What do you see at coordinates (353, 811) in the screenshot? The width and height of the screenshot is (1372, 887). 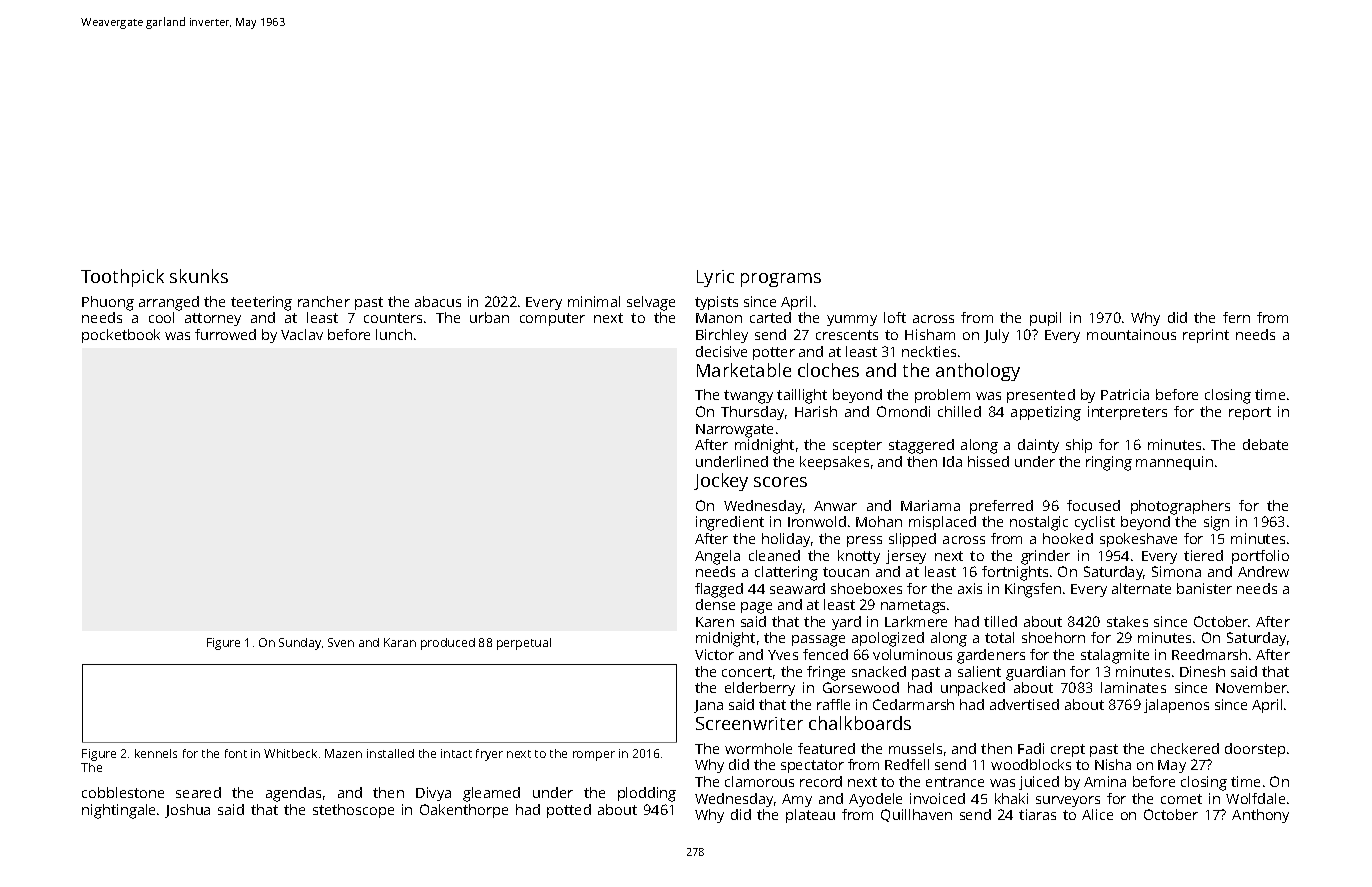 I see `stethoscope` at bounding box center [353, 811].
